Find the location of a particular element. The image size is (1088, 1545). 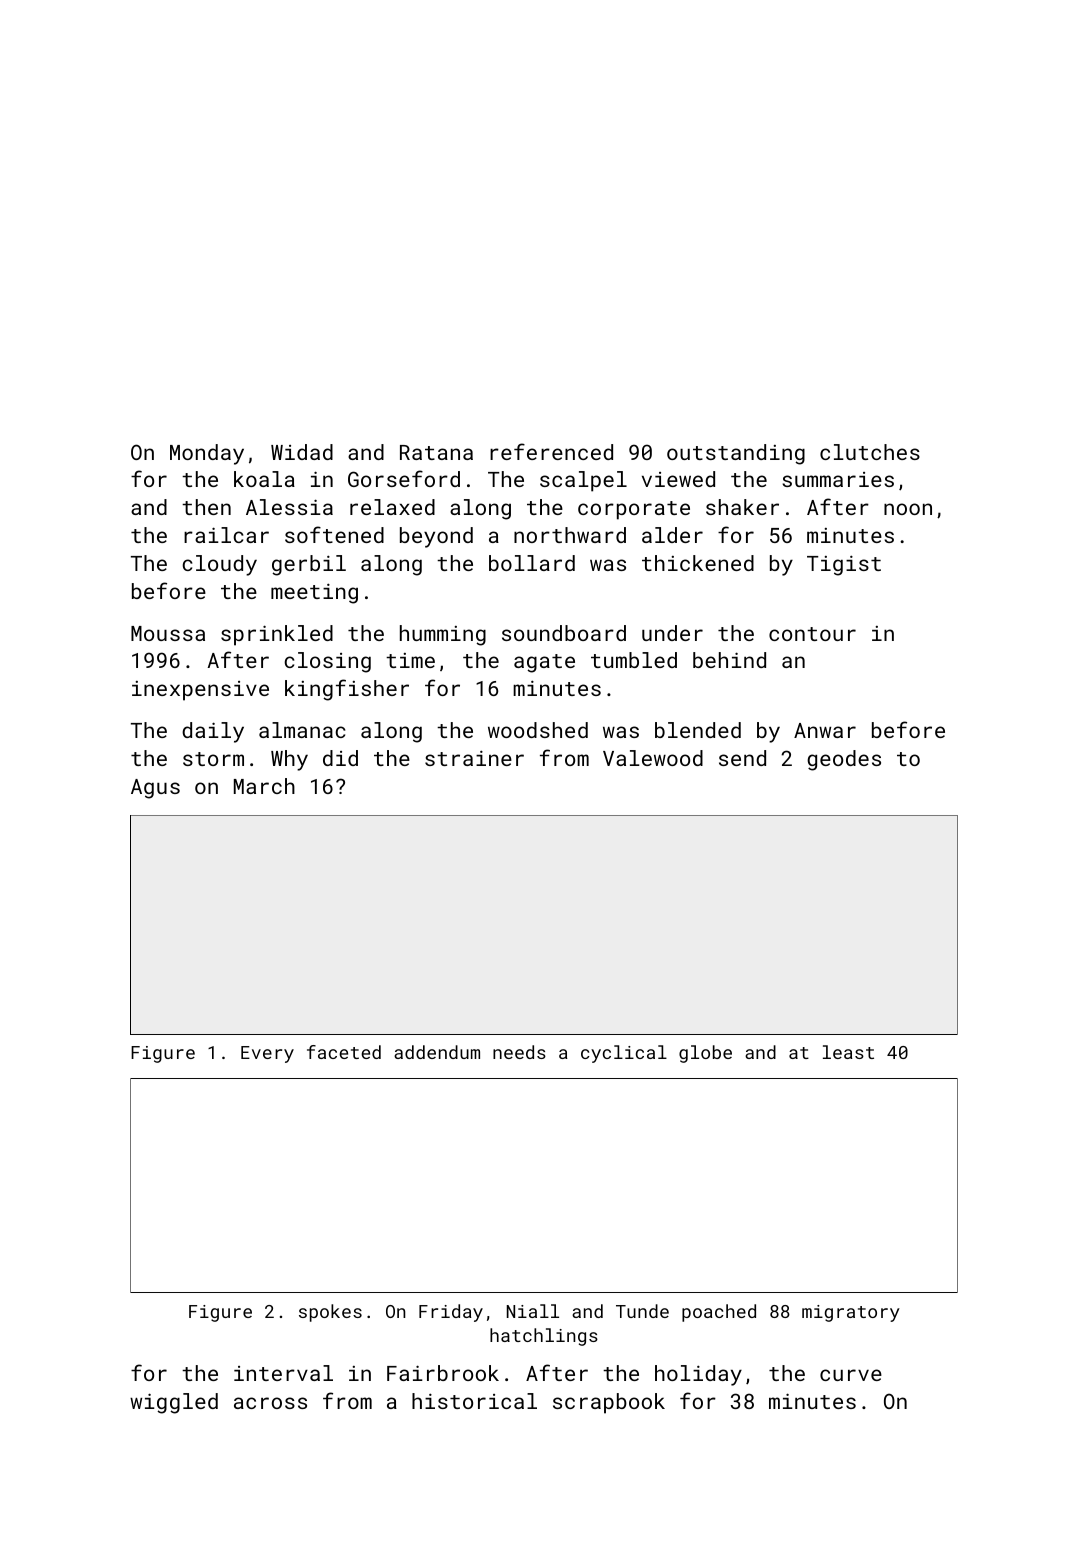

globe is located at coordinates (705, 1054).
